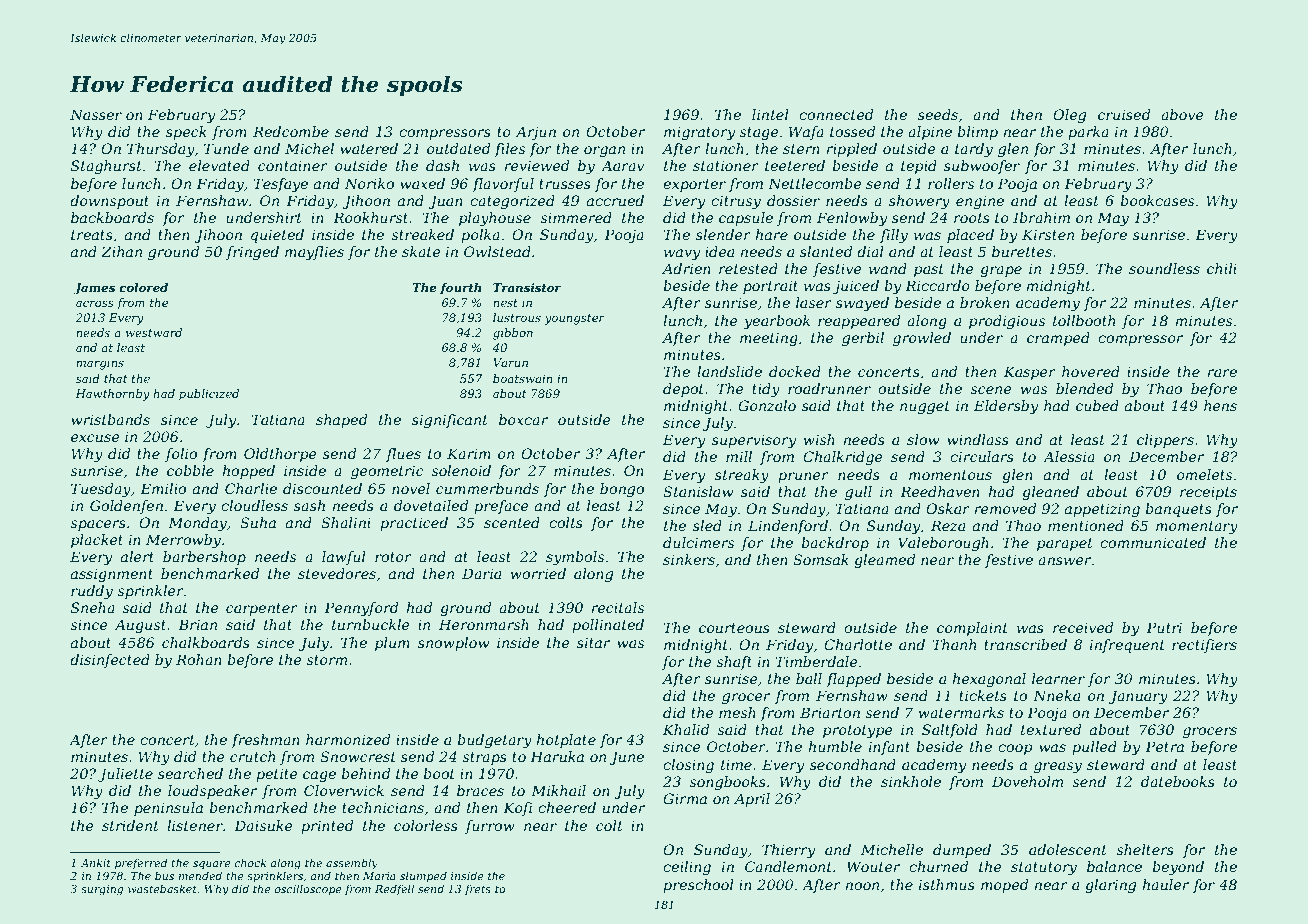 This image has width=1308, height=924. What do you see at coordinates (1182, 114) in the image?
I see `above` at bounding box center [1182, 114].
